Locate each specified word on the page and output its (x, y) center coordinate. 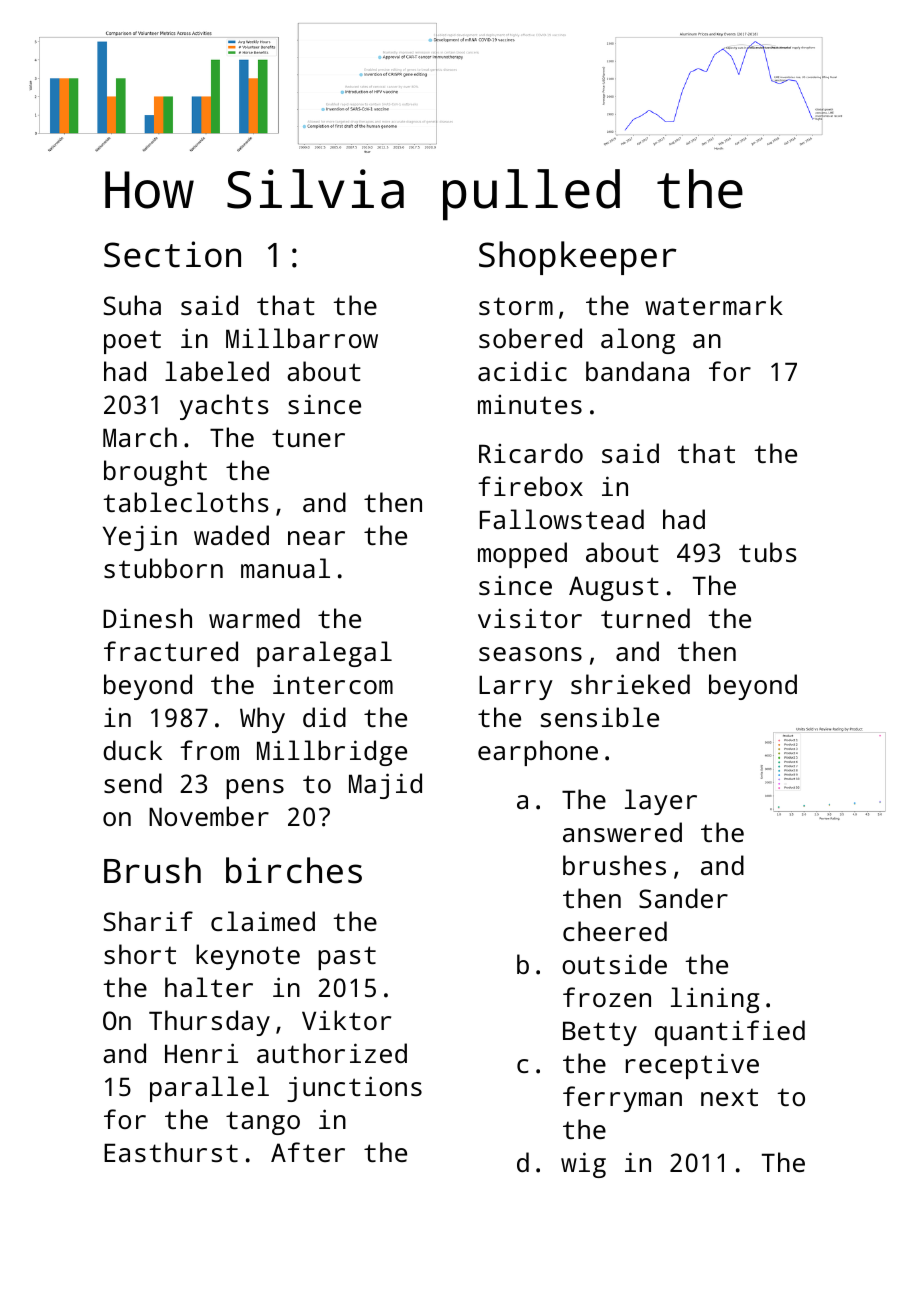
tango (263, 1123)
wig (583, 1165)
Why (262, 720)
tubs (768, 552)
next (729, 1097)
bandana (637, 371)
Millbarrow (302, 338)
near (316, 538)
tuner (308, 438)
